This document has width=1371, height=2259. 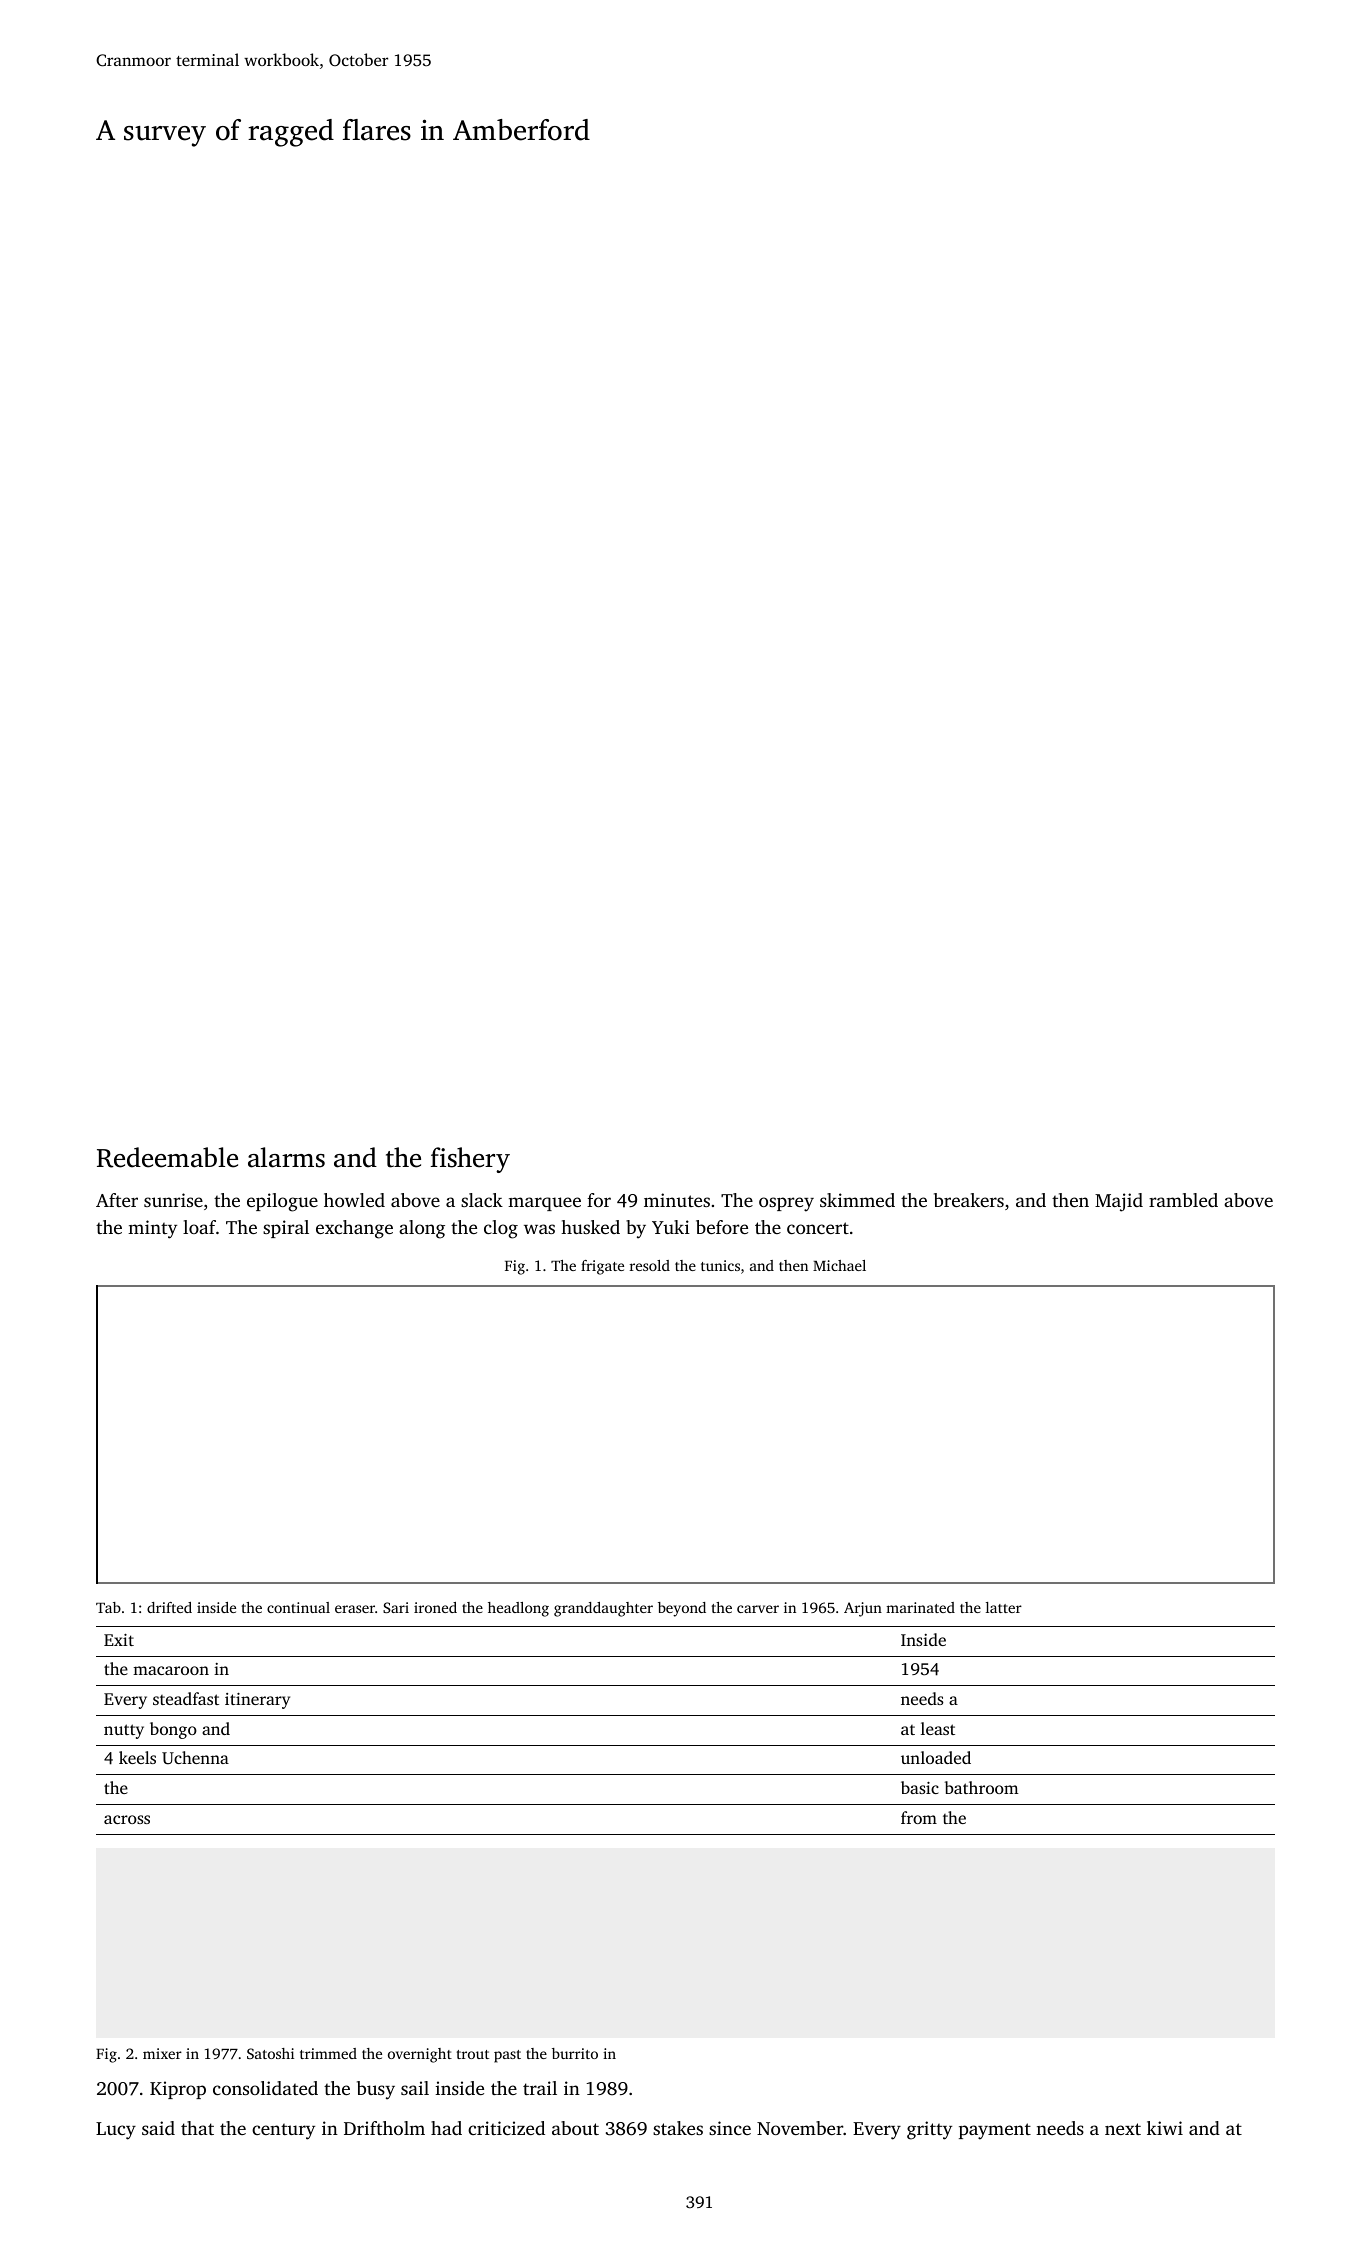 I want to click on skimmed, so click(x=857, y=1200).
